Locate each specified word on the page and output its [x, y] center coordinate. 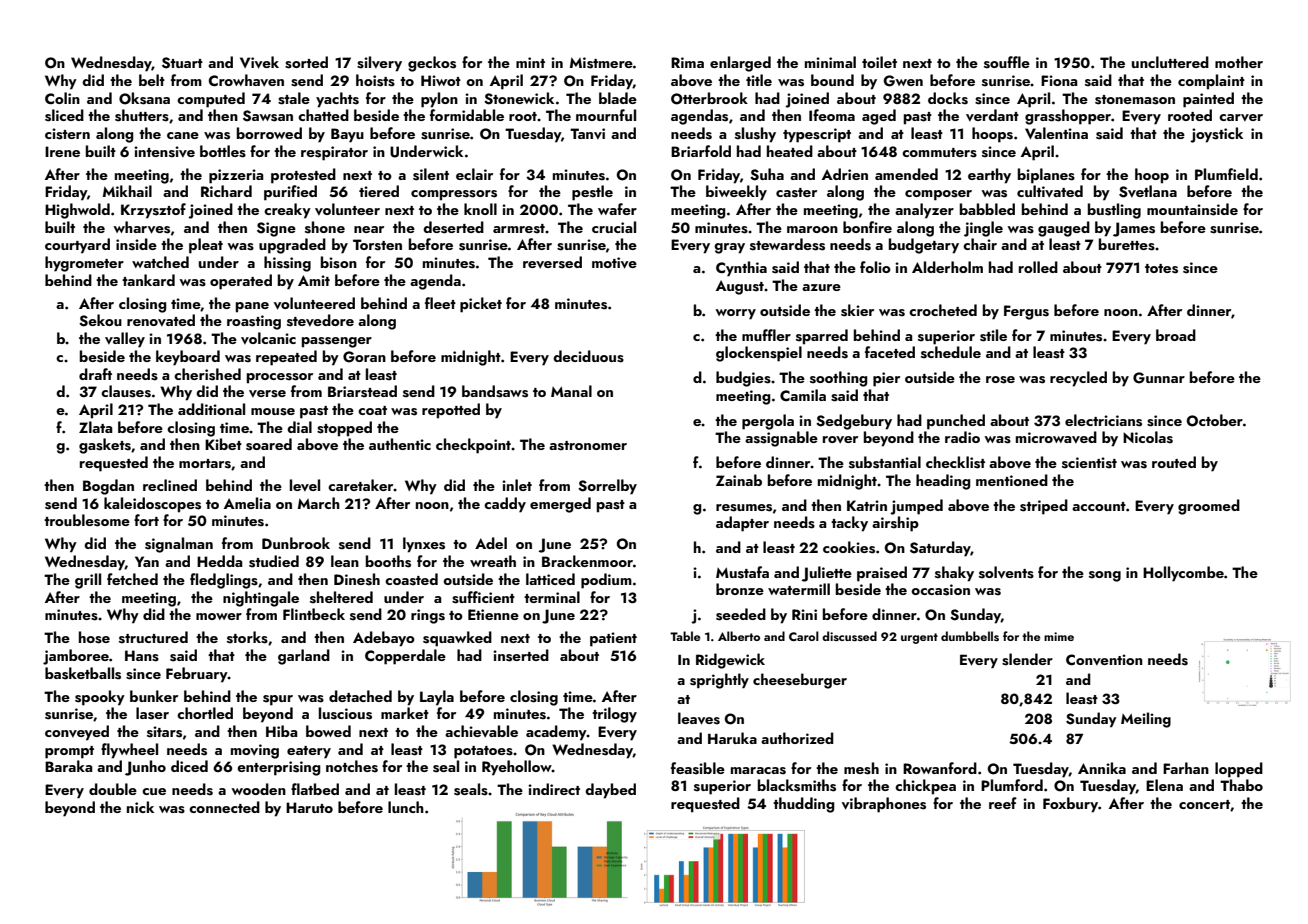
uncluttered [1170, 62]
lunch [406, 807]
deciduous [588, 356]
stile [993, 335]
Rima [687, 62]
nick [140, 807]
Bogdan [108, 487]
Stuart [182, 63]
